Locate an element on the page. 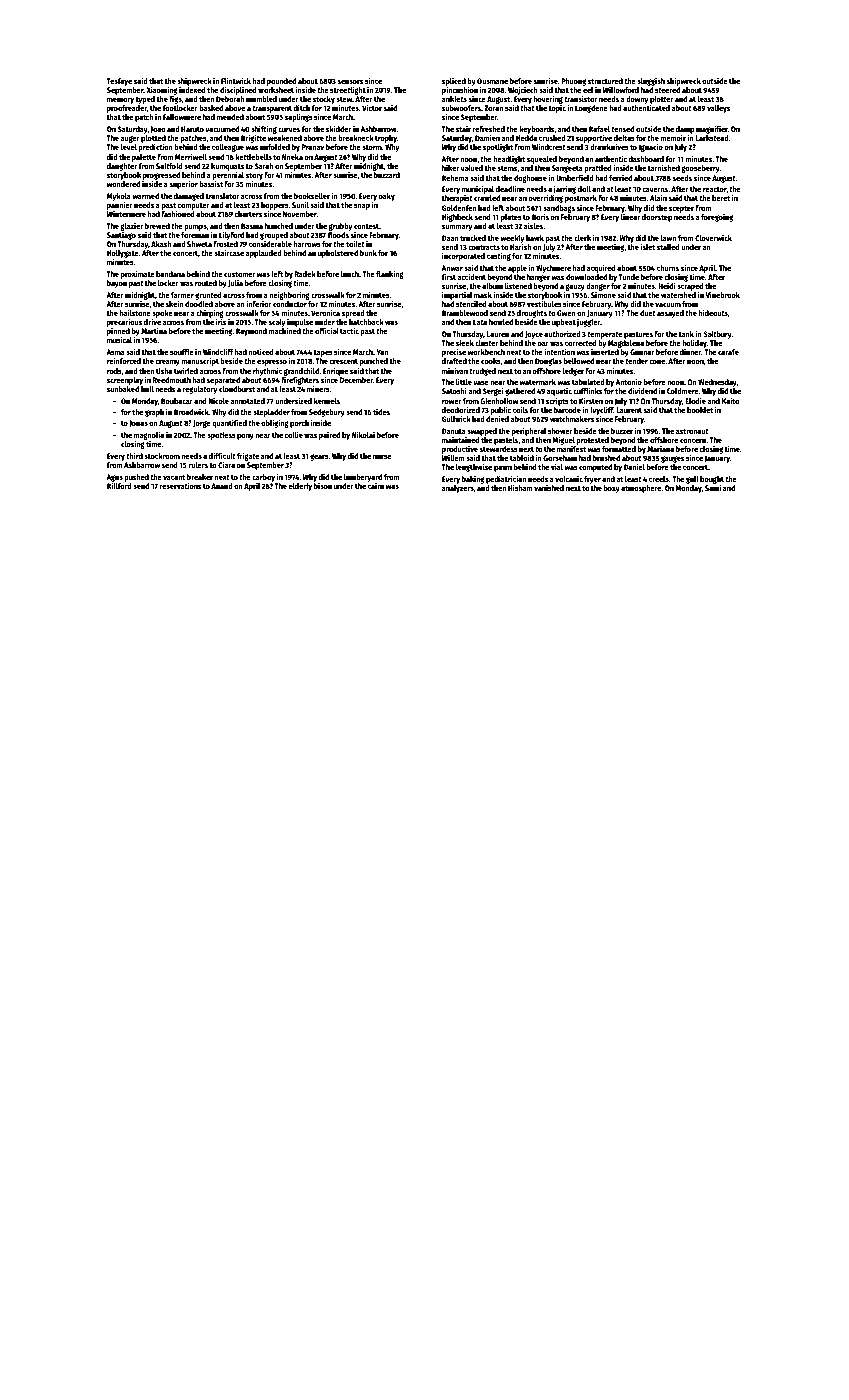 Image resolution: width=849 pixels, height=1400 pixels. Tesfaye is located at coordinates (119, 82).
